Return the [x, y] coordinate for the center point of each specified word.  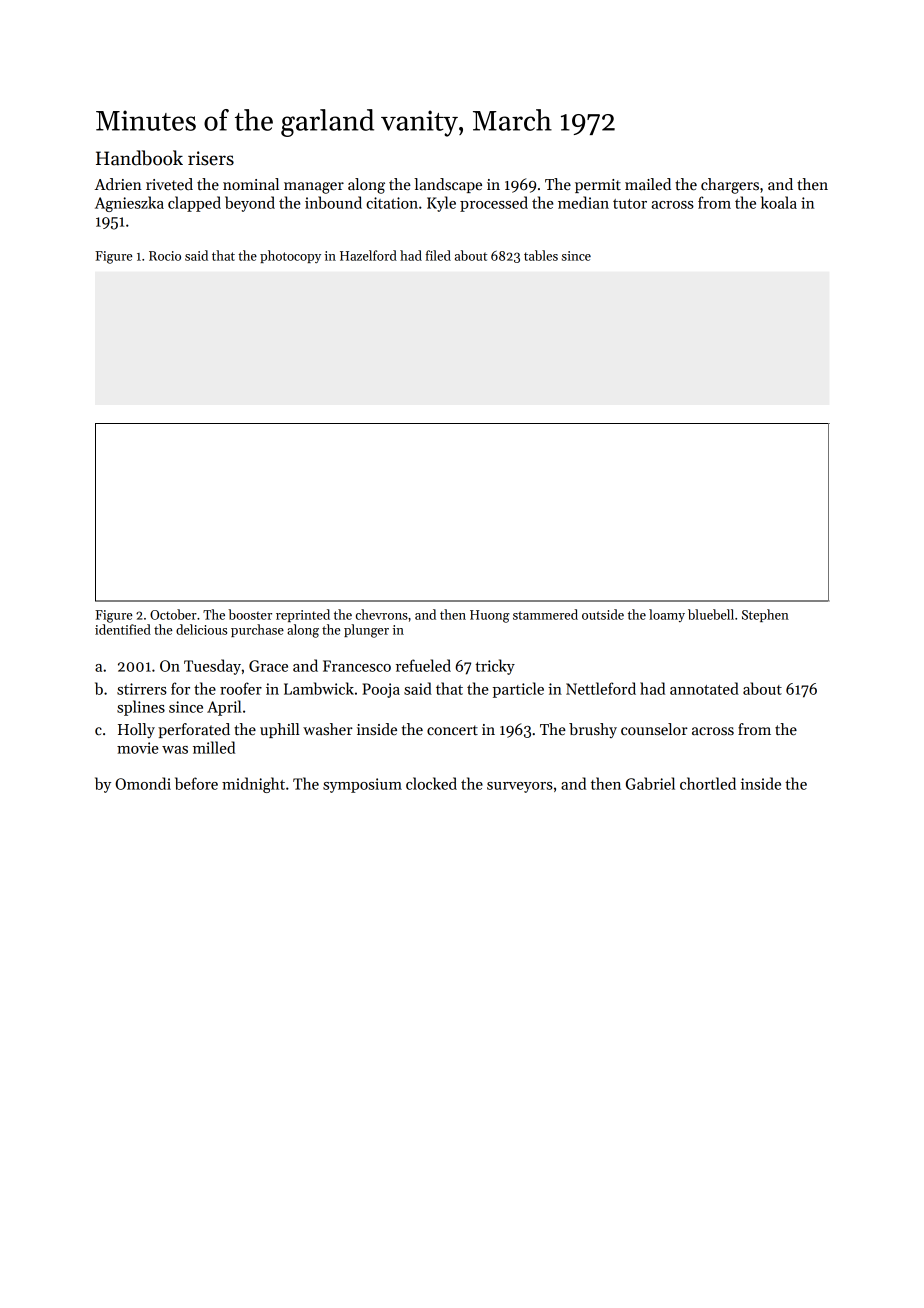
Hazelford [368, 255]
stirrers [142, 689]
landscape [448, 185]
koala [779, 202]
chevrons [382, 614]
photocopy [290, 256]
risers [211, 158]
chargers [730, 186]
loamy [667, 615]
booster [250, 614]
